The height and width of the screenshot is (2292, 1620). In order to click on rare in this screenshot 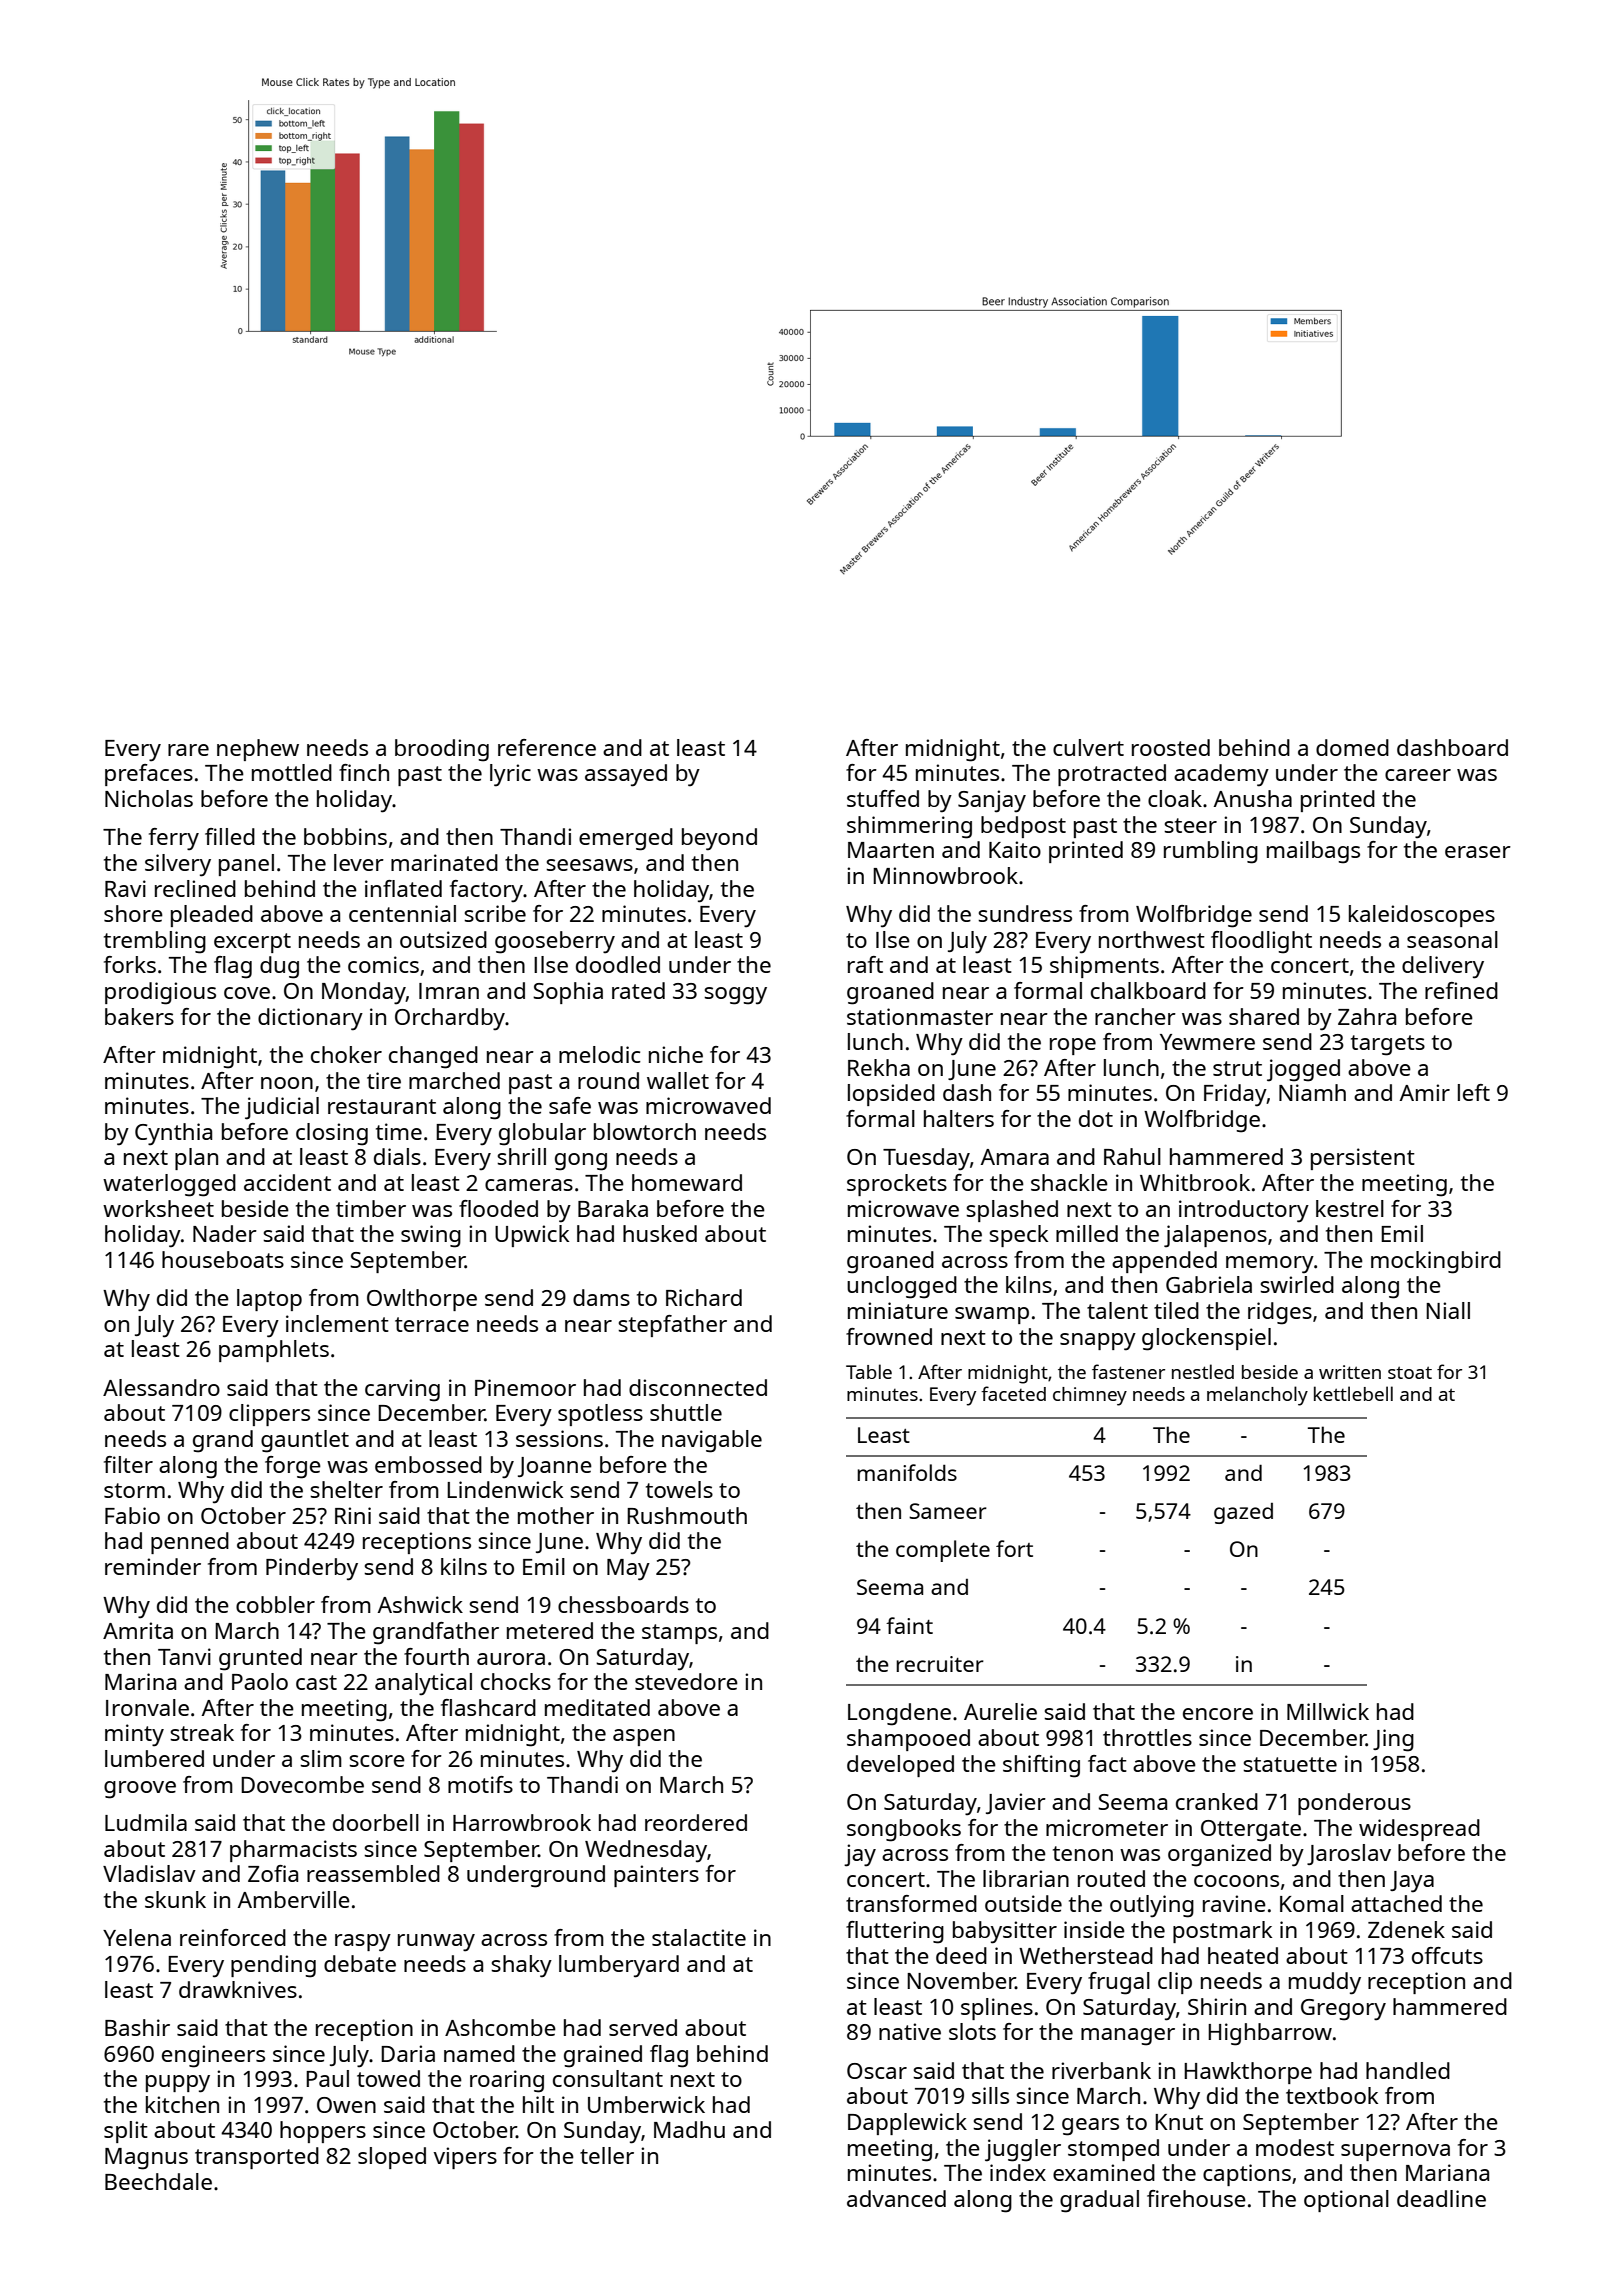, I will do `click(188, 750)`.
